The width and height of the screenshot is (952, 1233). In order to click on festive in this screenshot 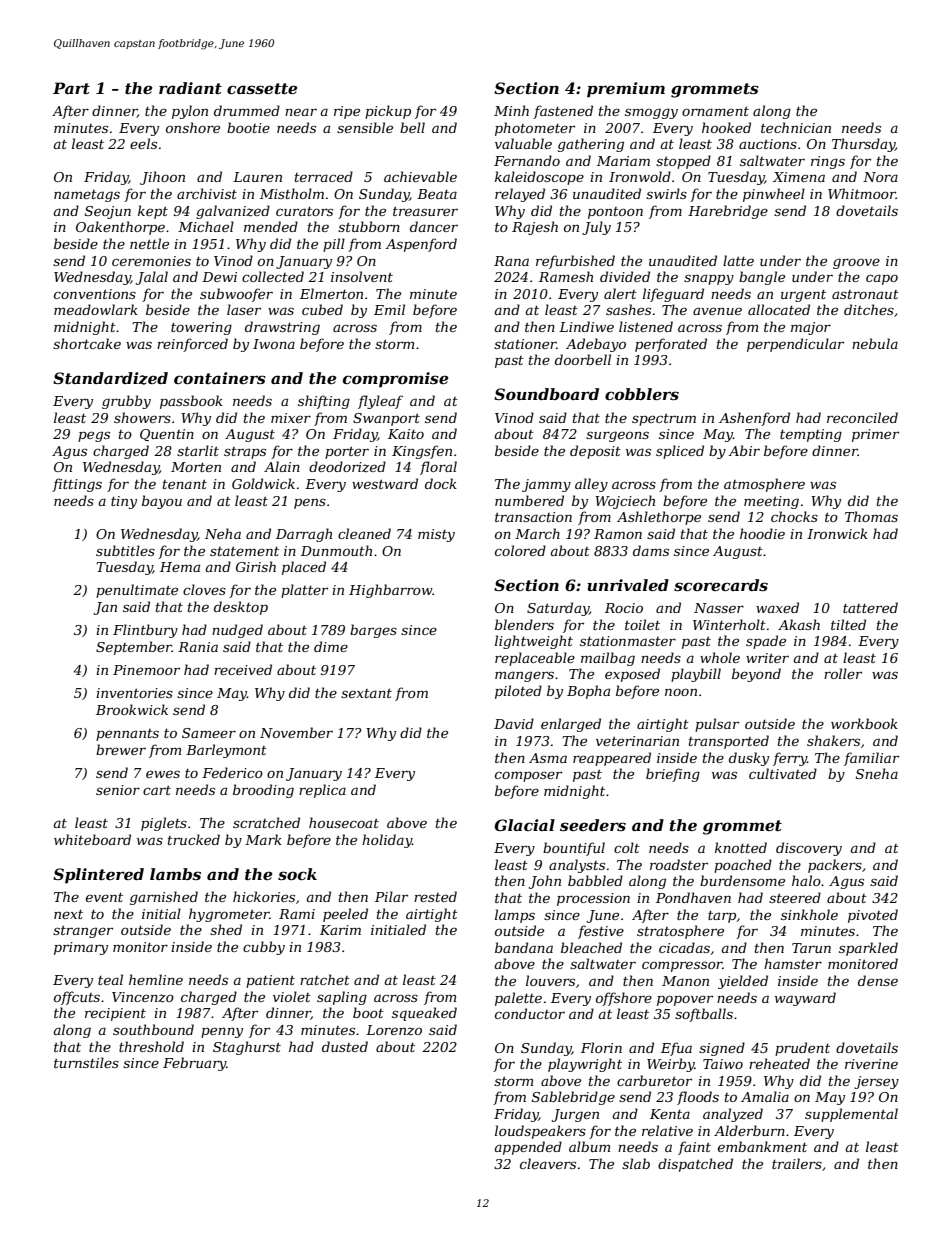, I will do `click(601, 932)`.
